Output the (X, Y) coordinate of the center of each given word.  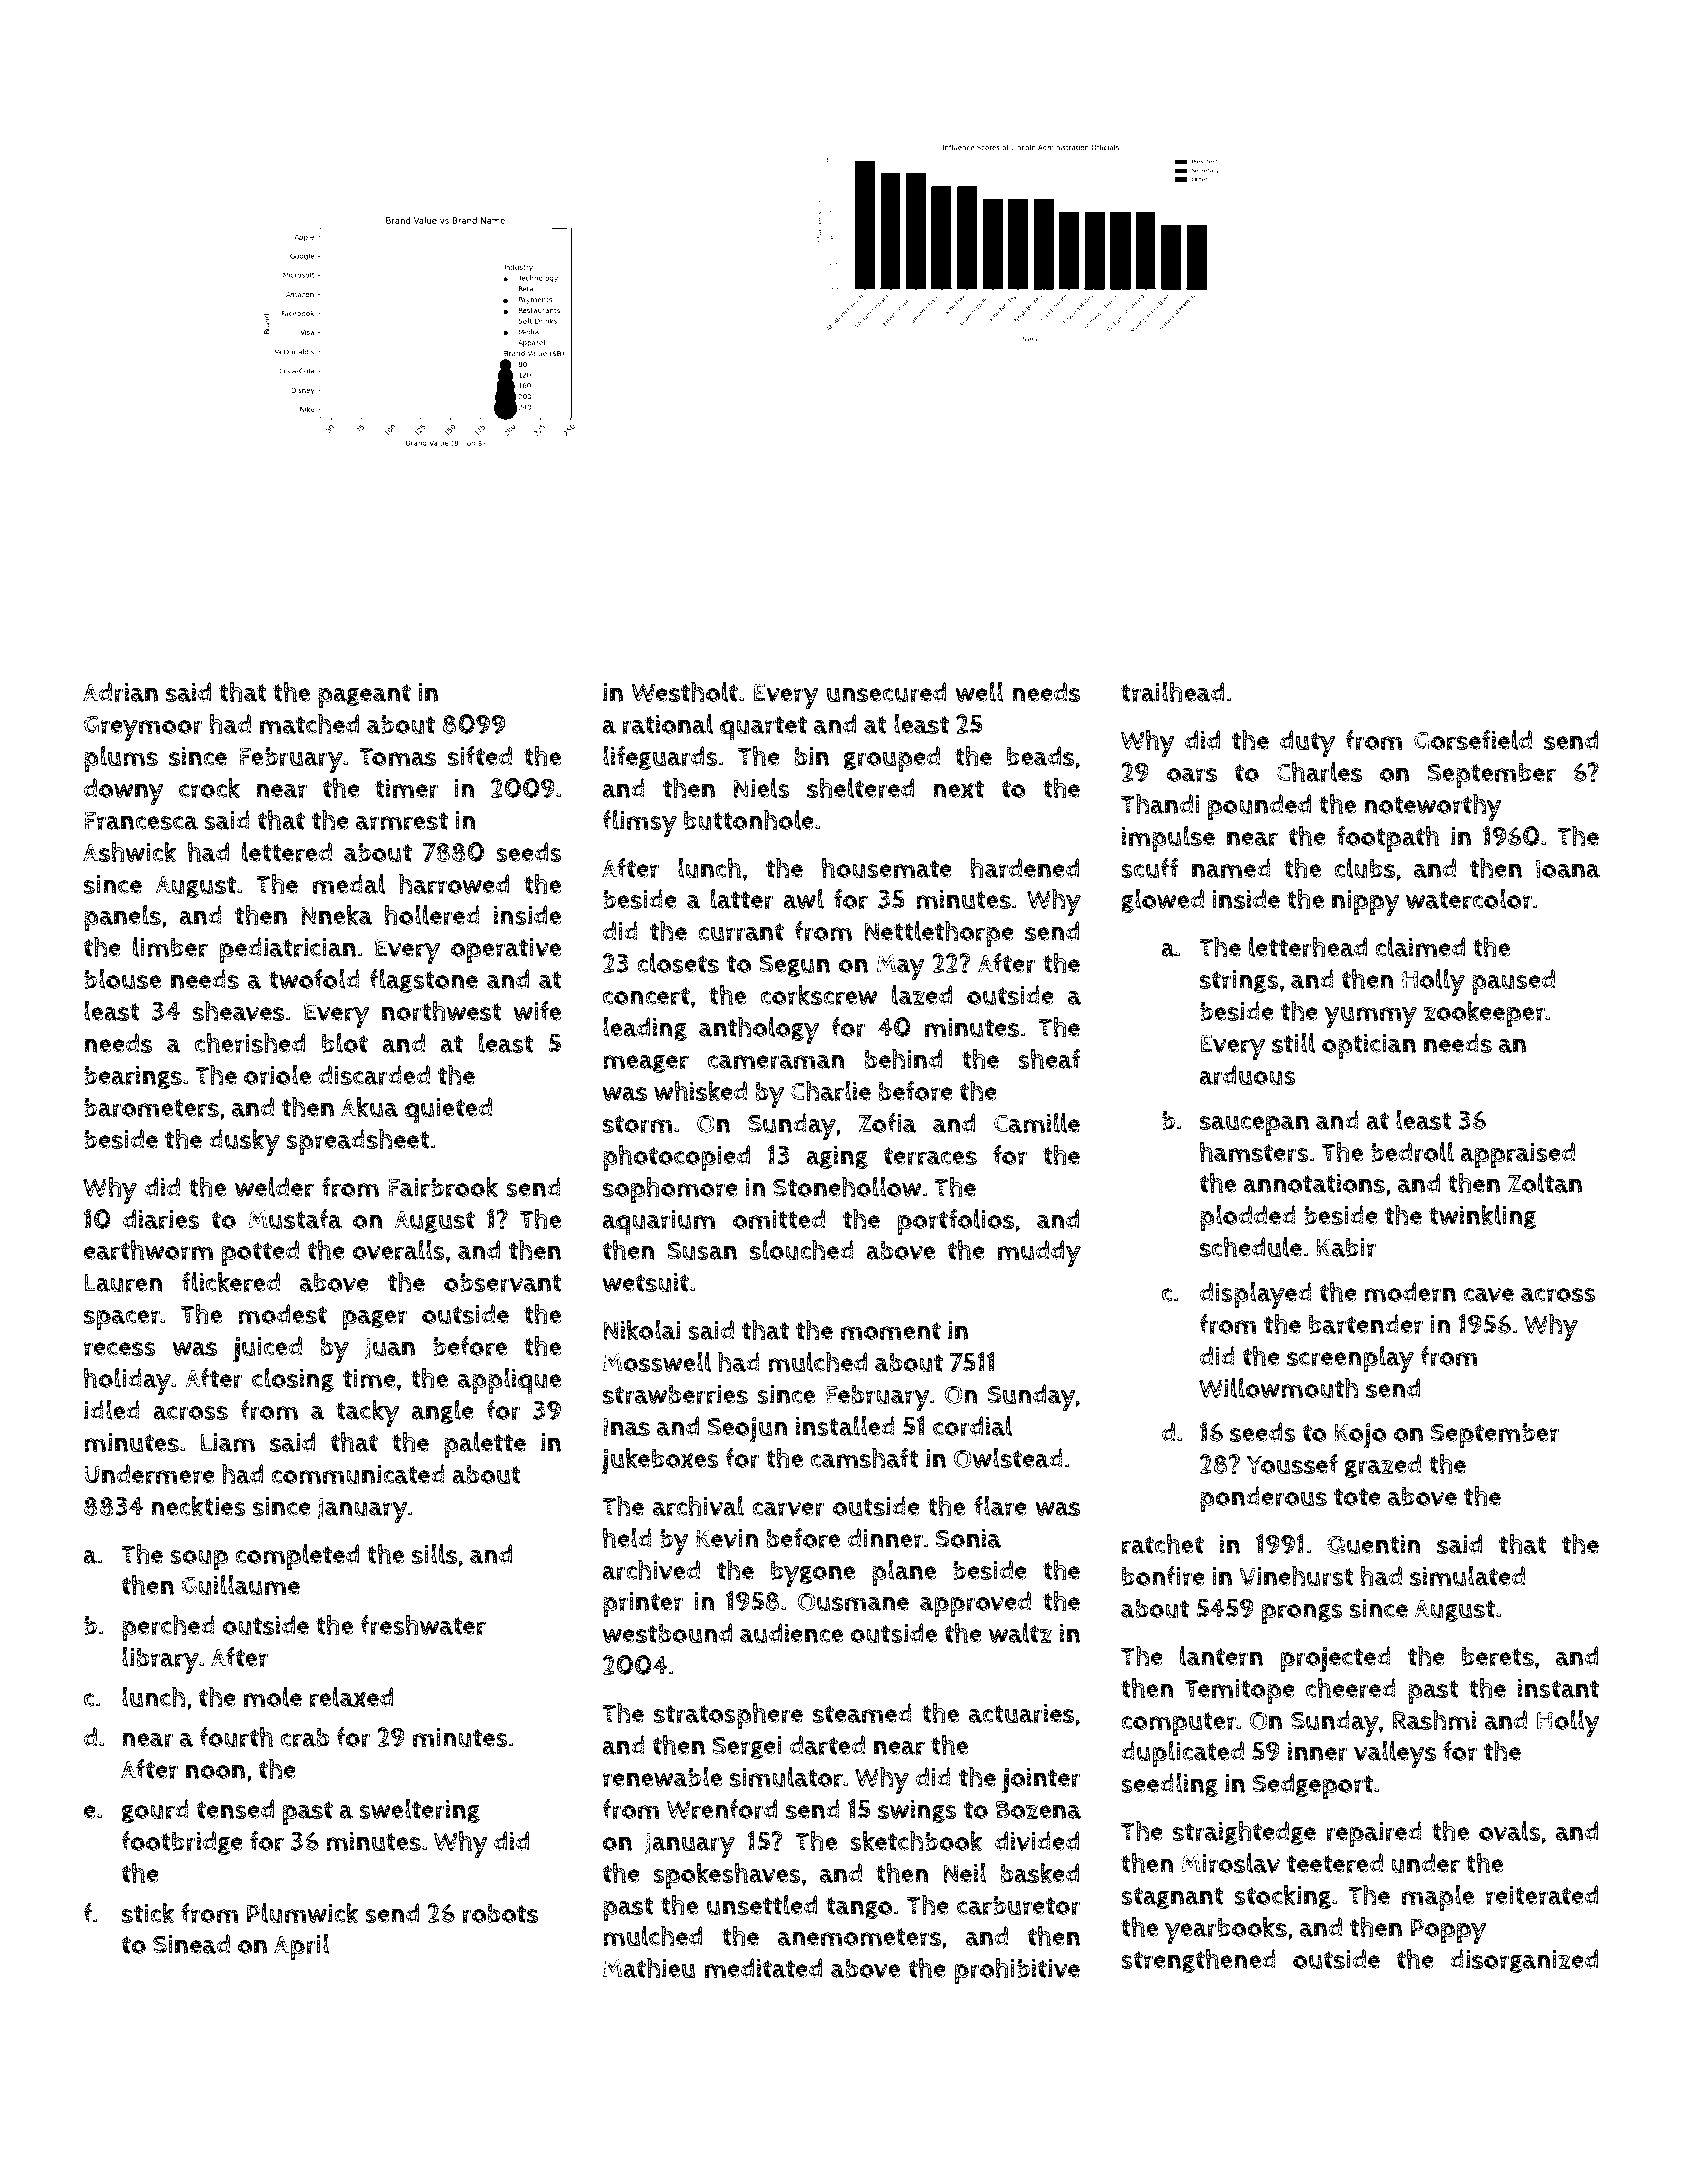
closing (293, 1380)
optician (1369, 1046)
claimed (1420, 947)
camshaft (865, 1457)
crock (209, 788)
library (160, 1660)
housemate (887, 867)
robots (500, 1914)
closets (678, 963)
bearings (133, 1077)
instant (1558, 1688)
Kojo (1360, 1436)
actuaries (1021, 1713)
